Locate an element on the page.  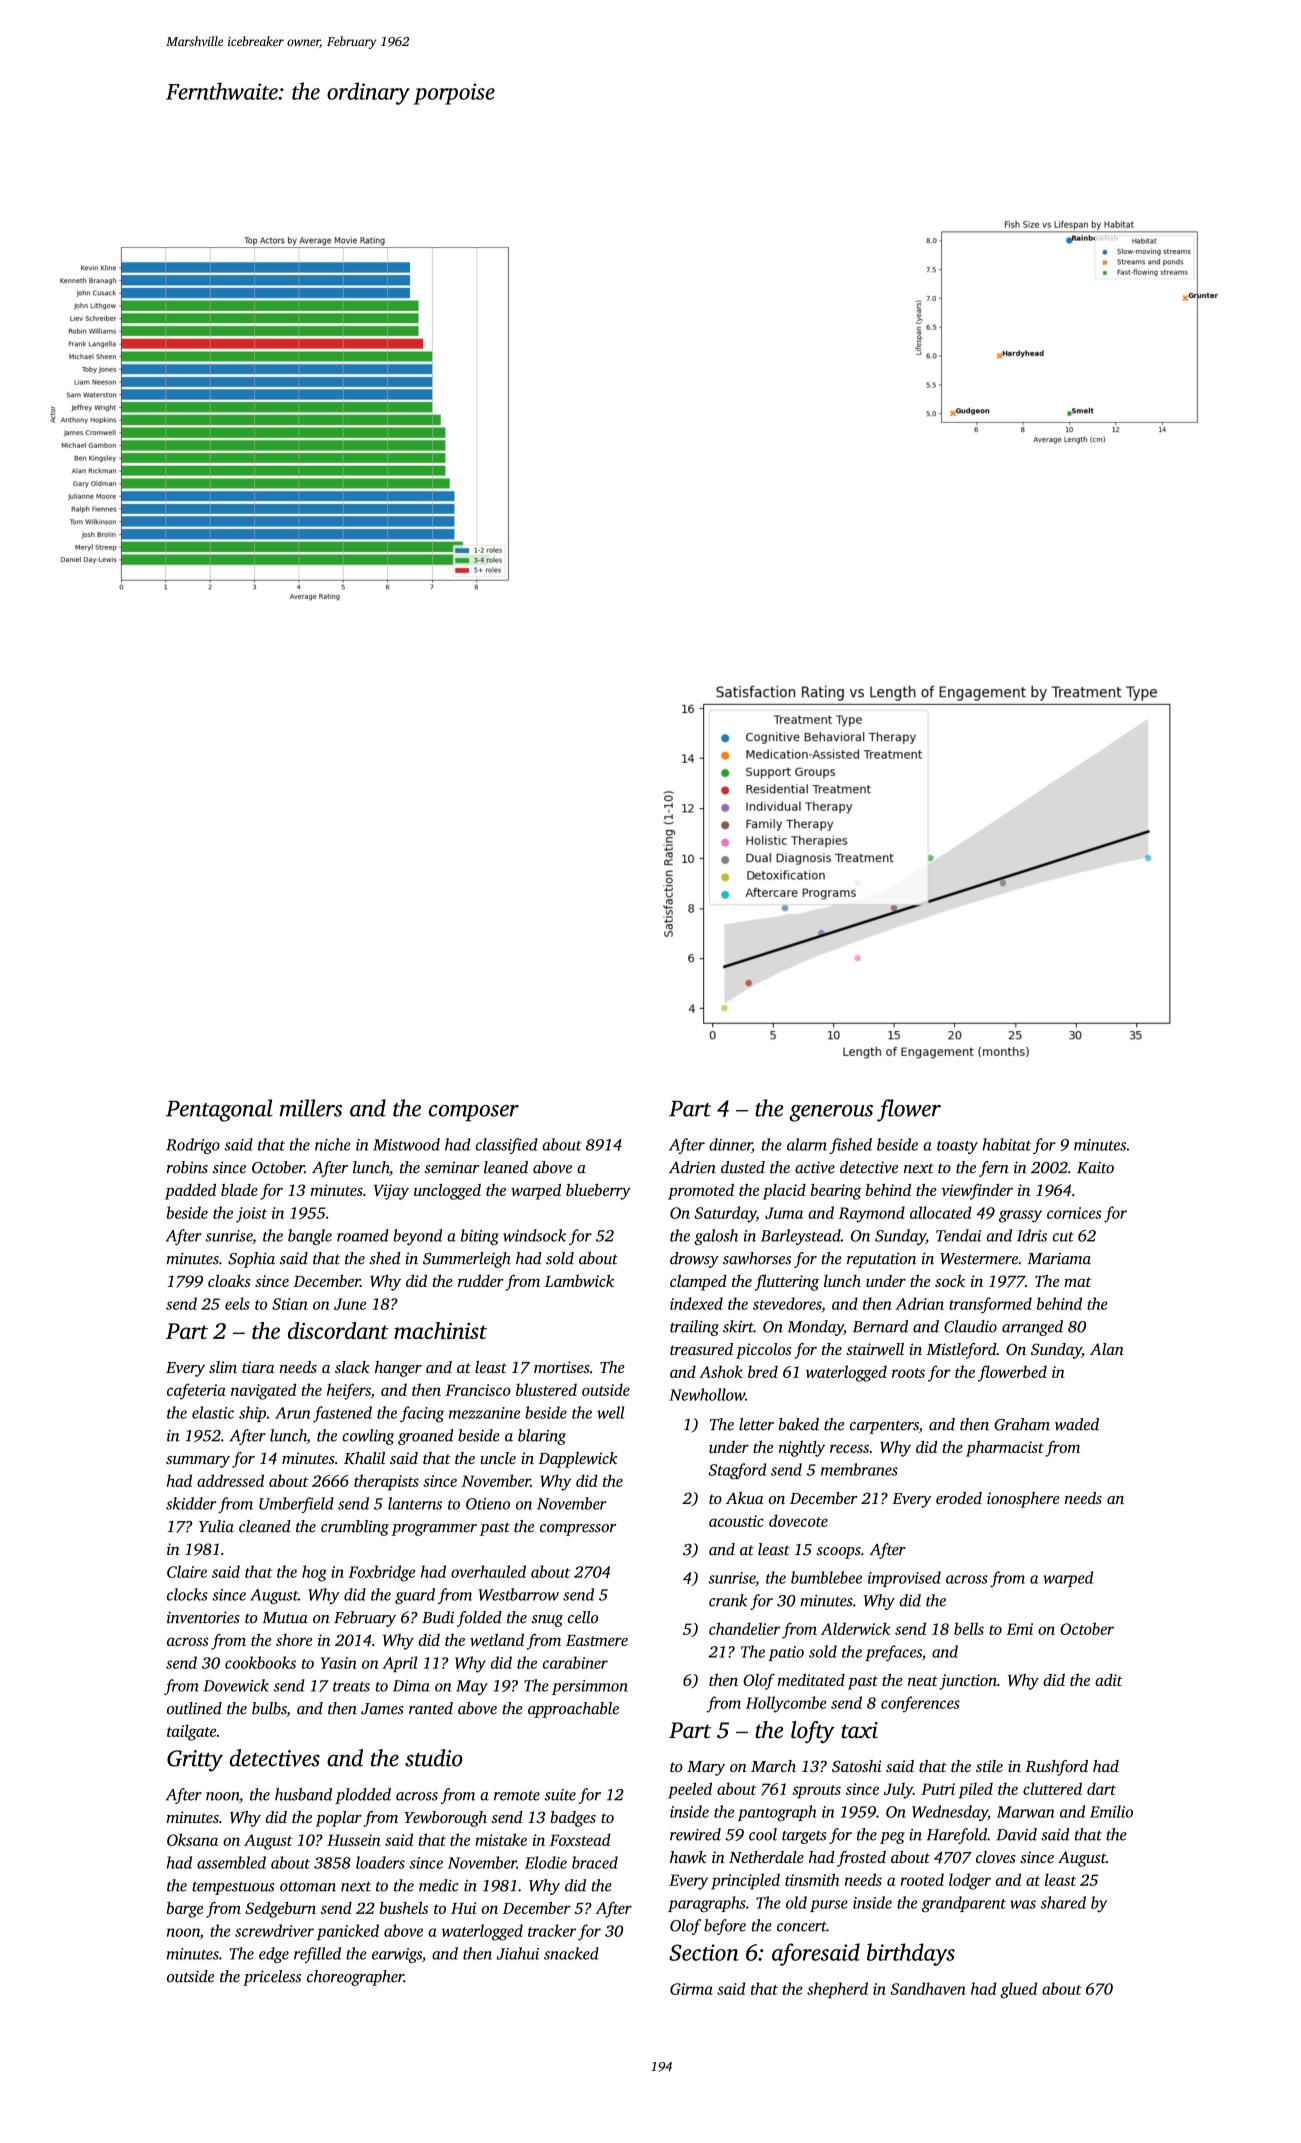
stile is located at coordinates (989, 1766).
